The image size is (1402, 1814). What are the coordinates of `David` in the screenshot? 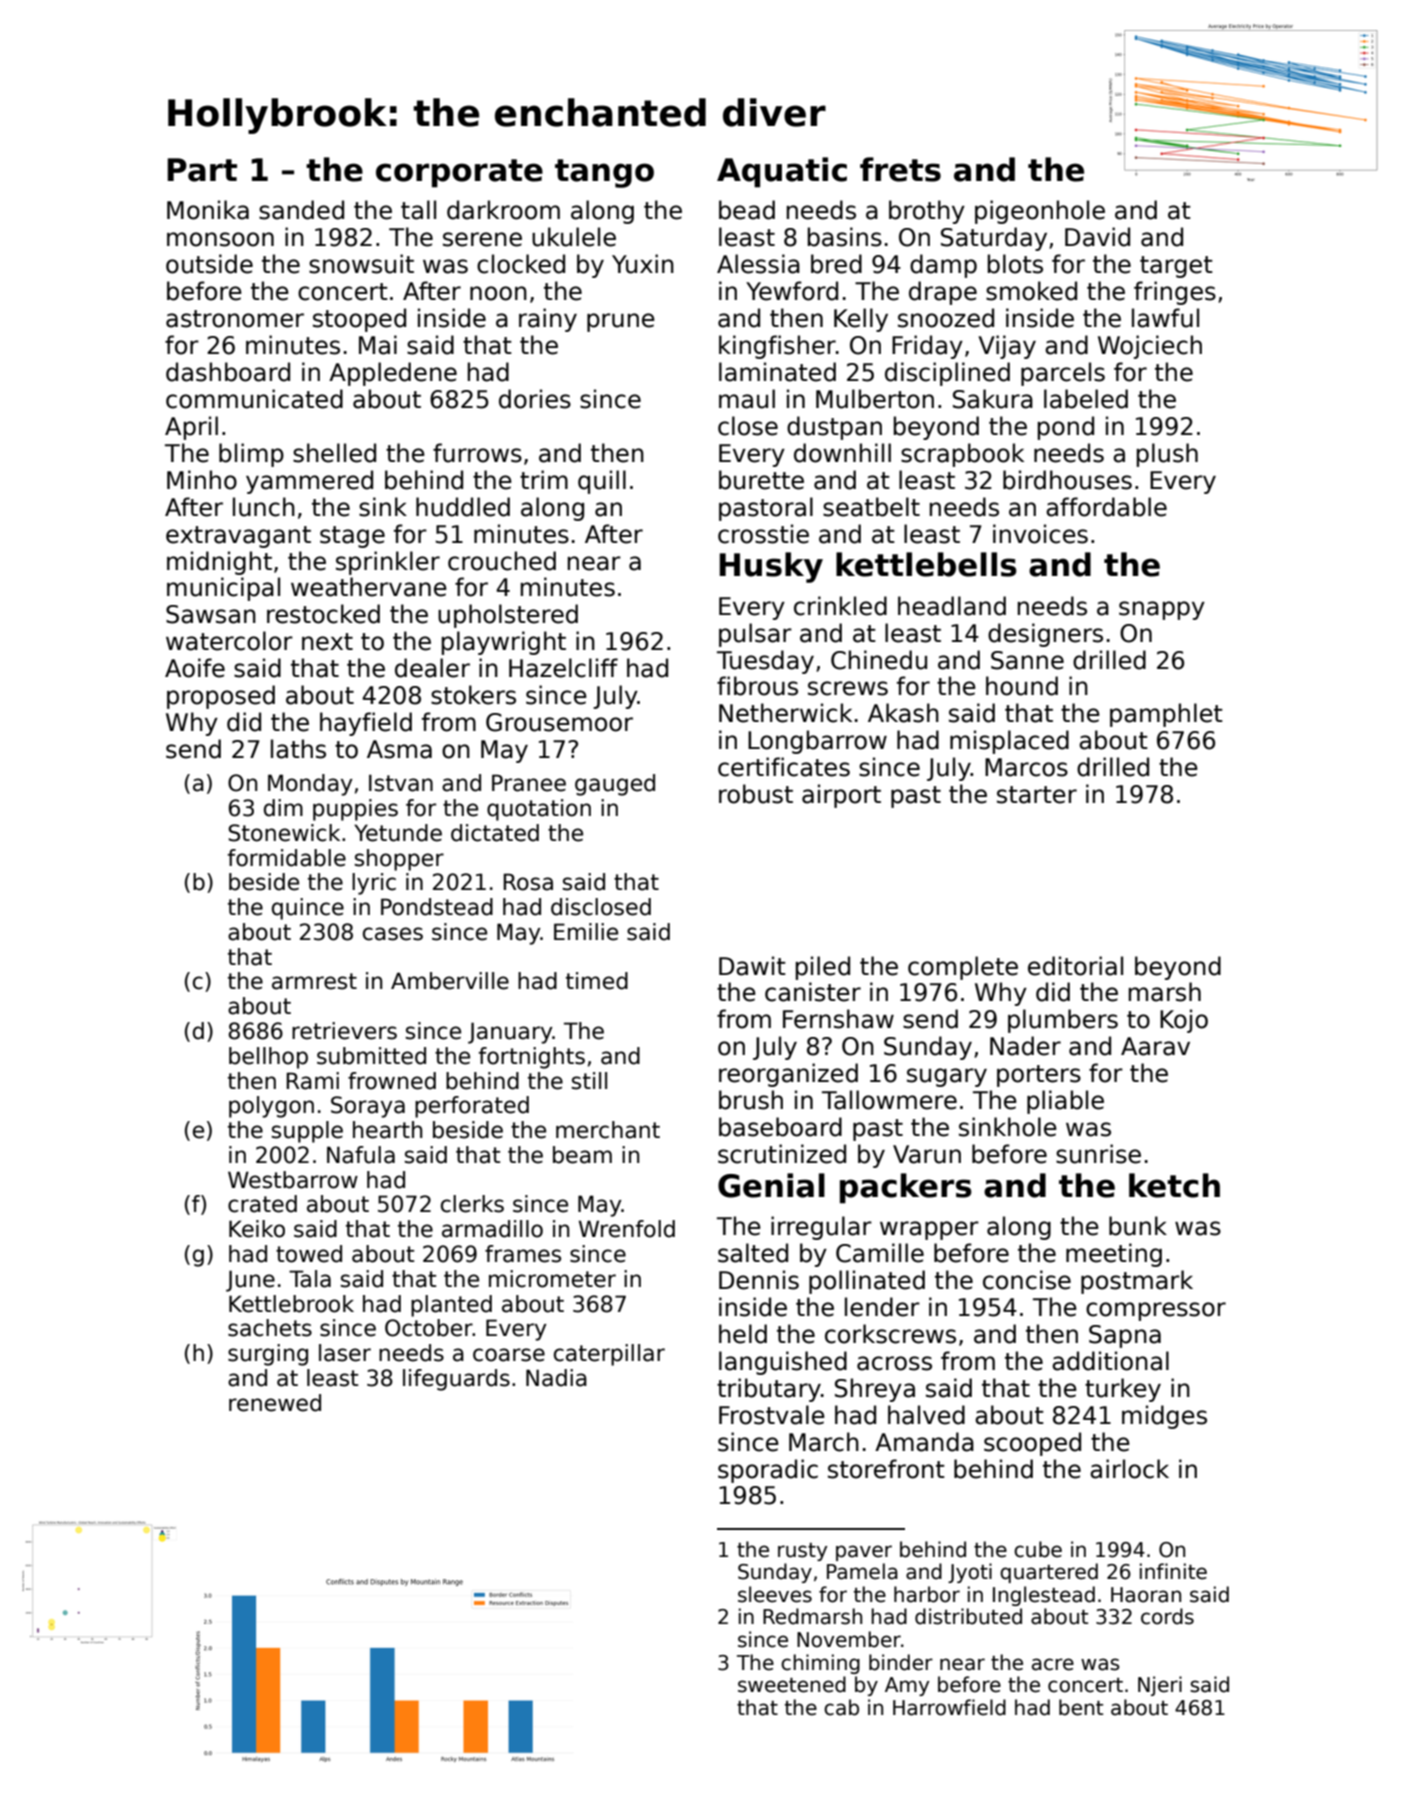 It's located at (1097, 237).
